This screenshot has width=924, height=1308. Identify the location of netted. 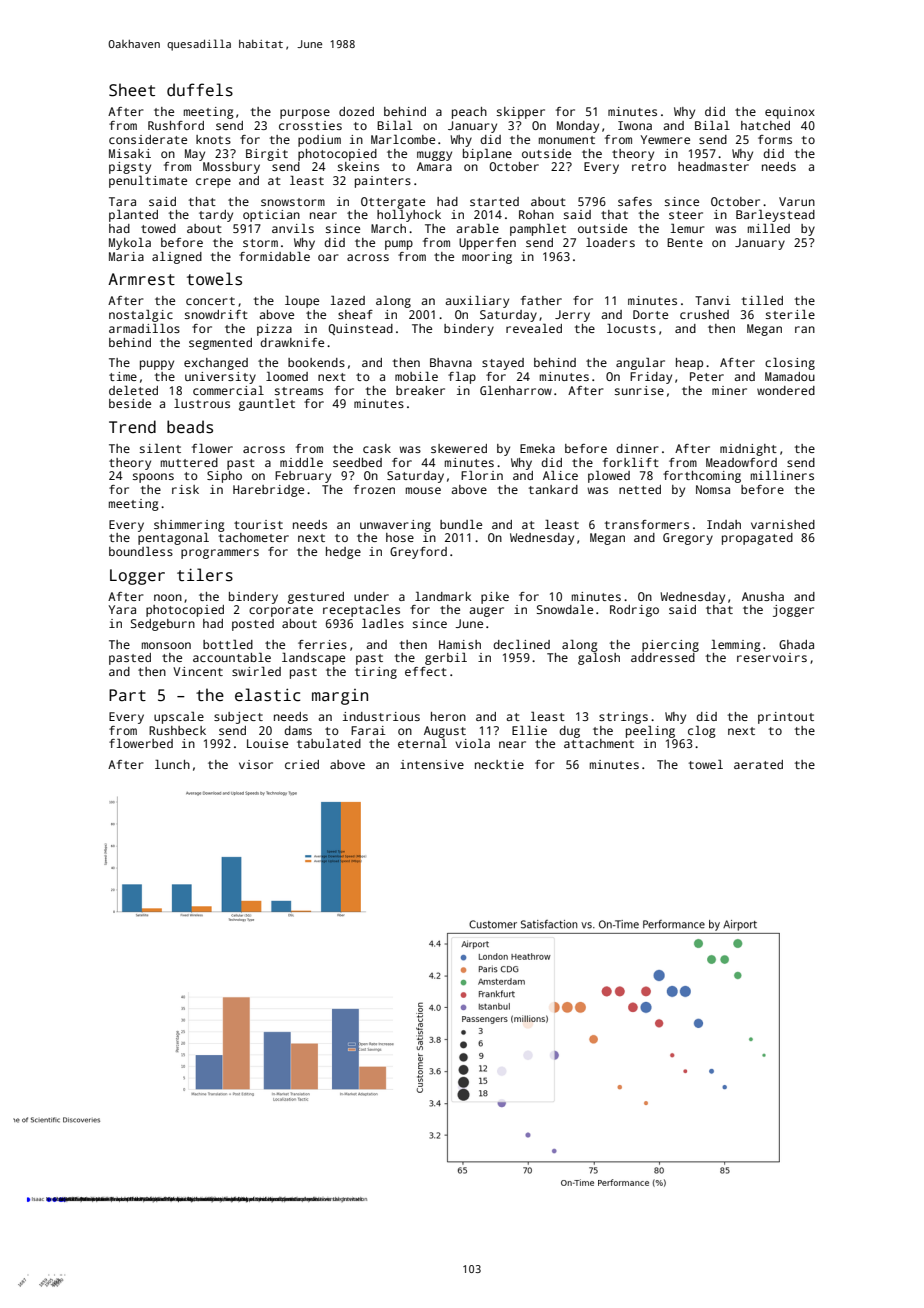
(640, 489).
